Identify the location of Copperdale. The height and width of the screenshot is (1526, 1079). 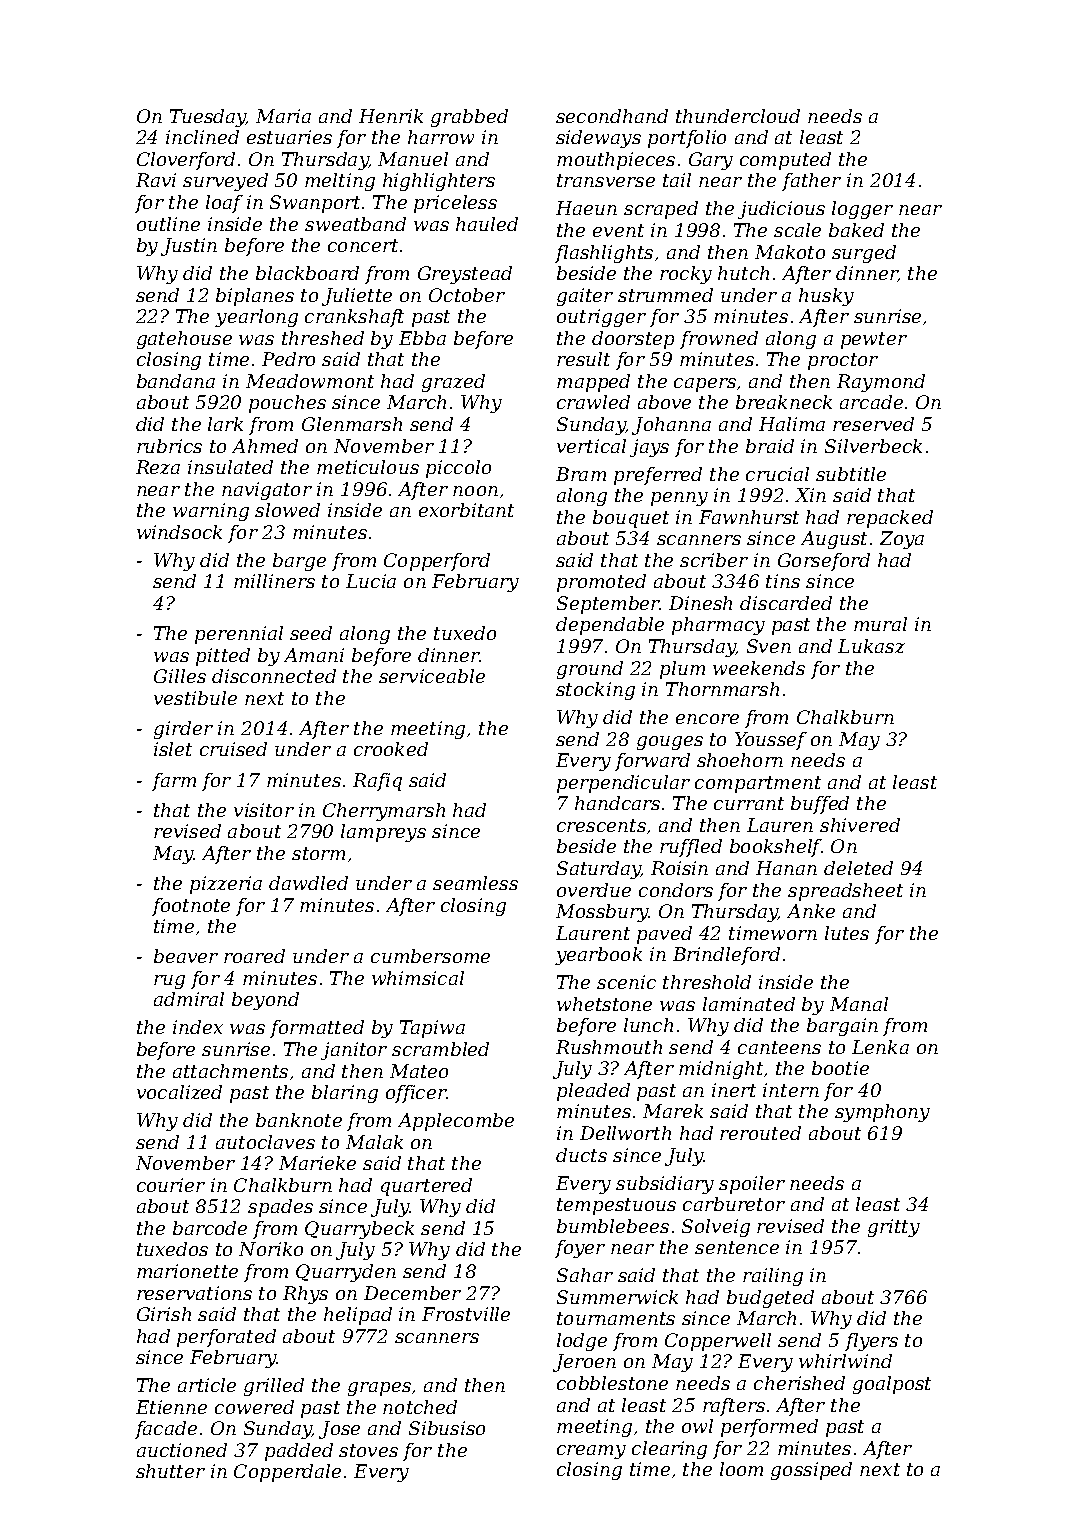
(287, 1473).
